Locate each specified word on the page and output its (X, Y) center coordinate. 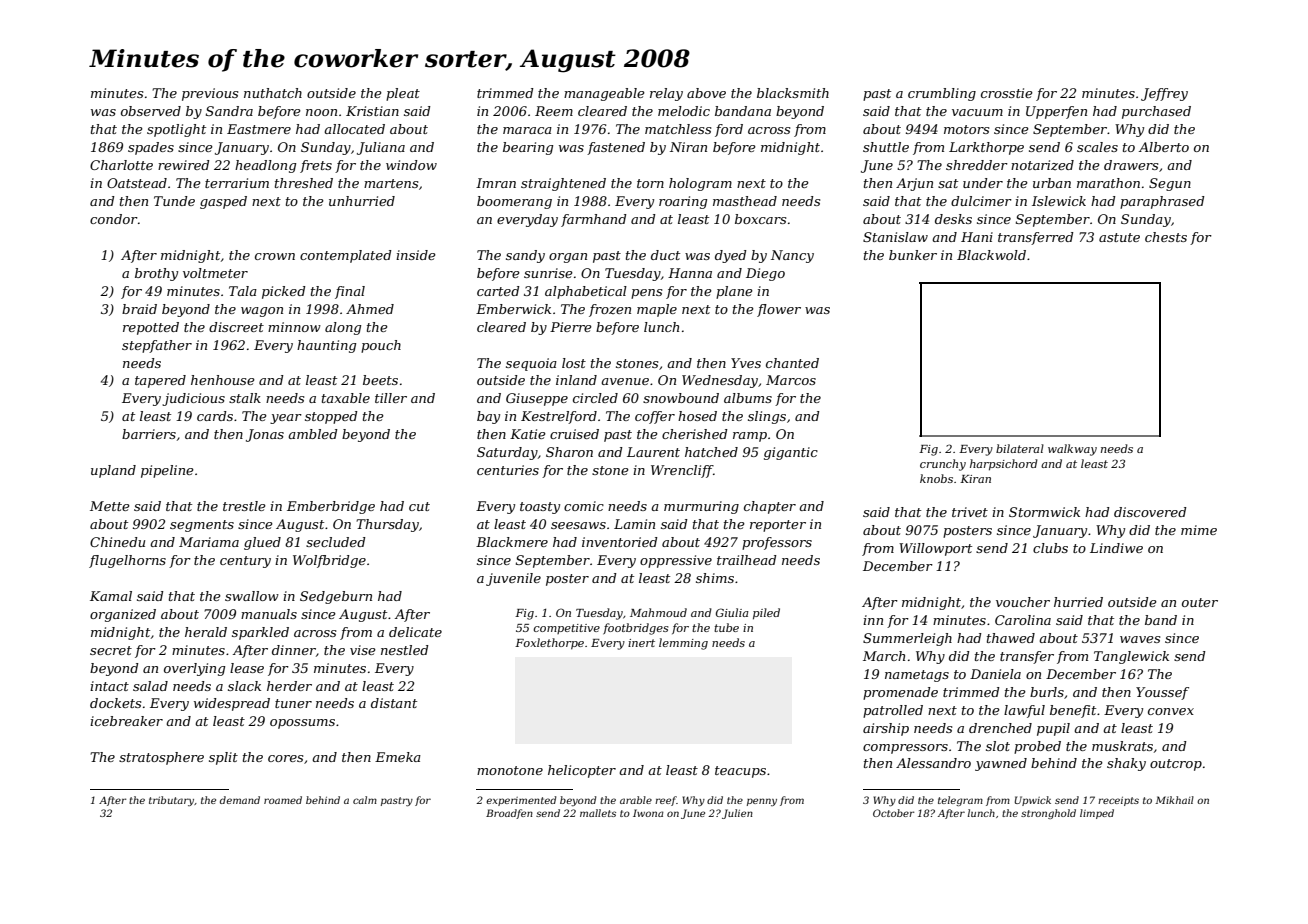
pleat (403, 94)
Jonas (265, 435)
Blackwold (991, 255)
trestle (244, 506)
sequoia (531, 364)
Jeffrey (1164, 94)
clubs (1050, 548)
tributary (171, 801)
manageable (604, 94)
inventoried (620, 542)
